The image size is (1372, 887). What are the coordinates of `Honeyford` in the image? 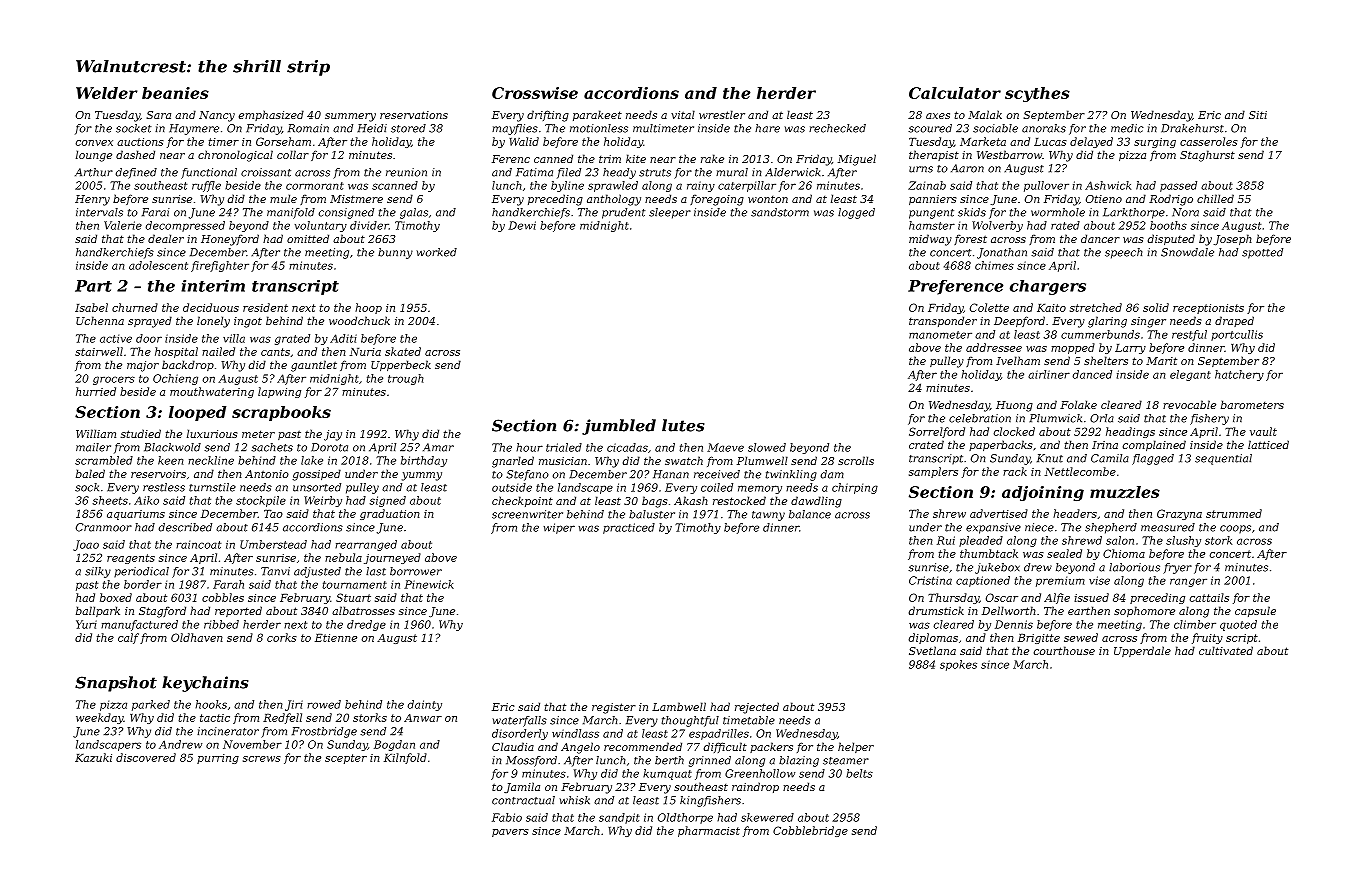 It's located at (230, 240).
